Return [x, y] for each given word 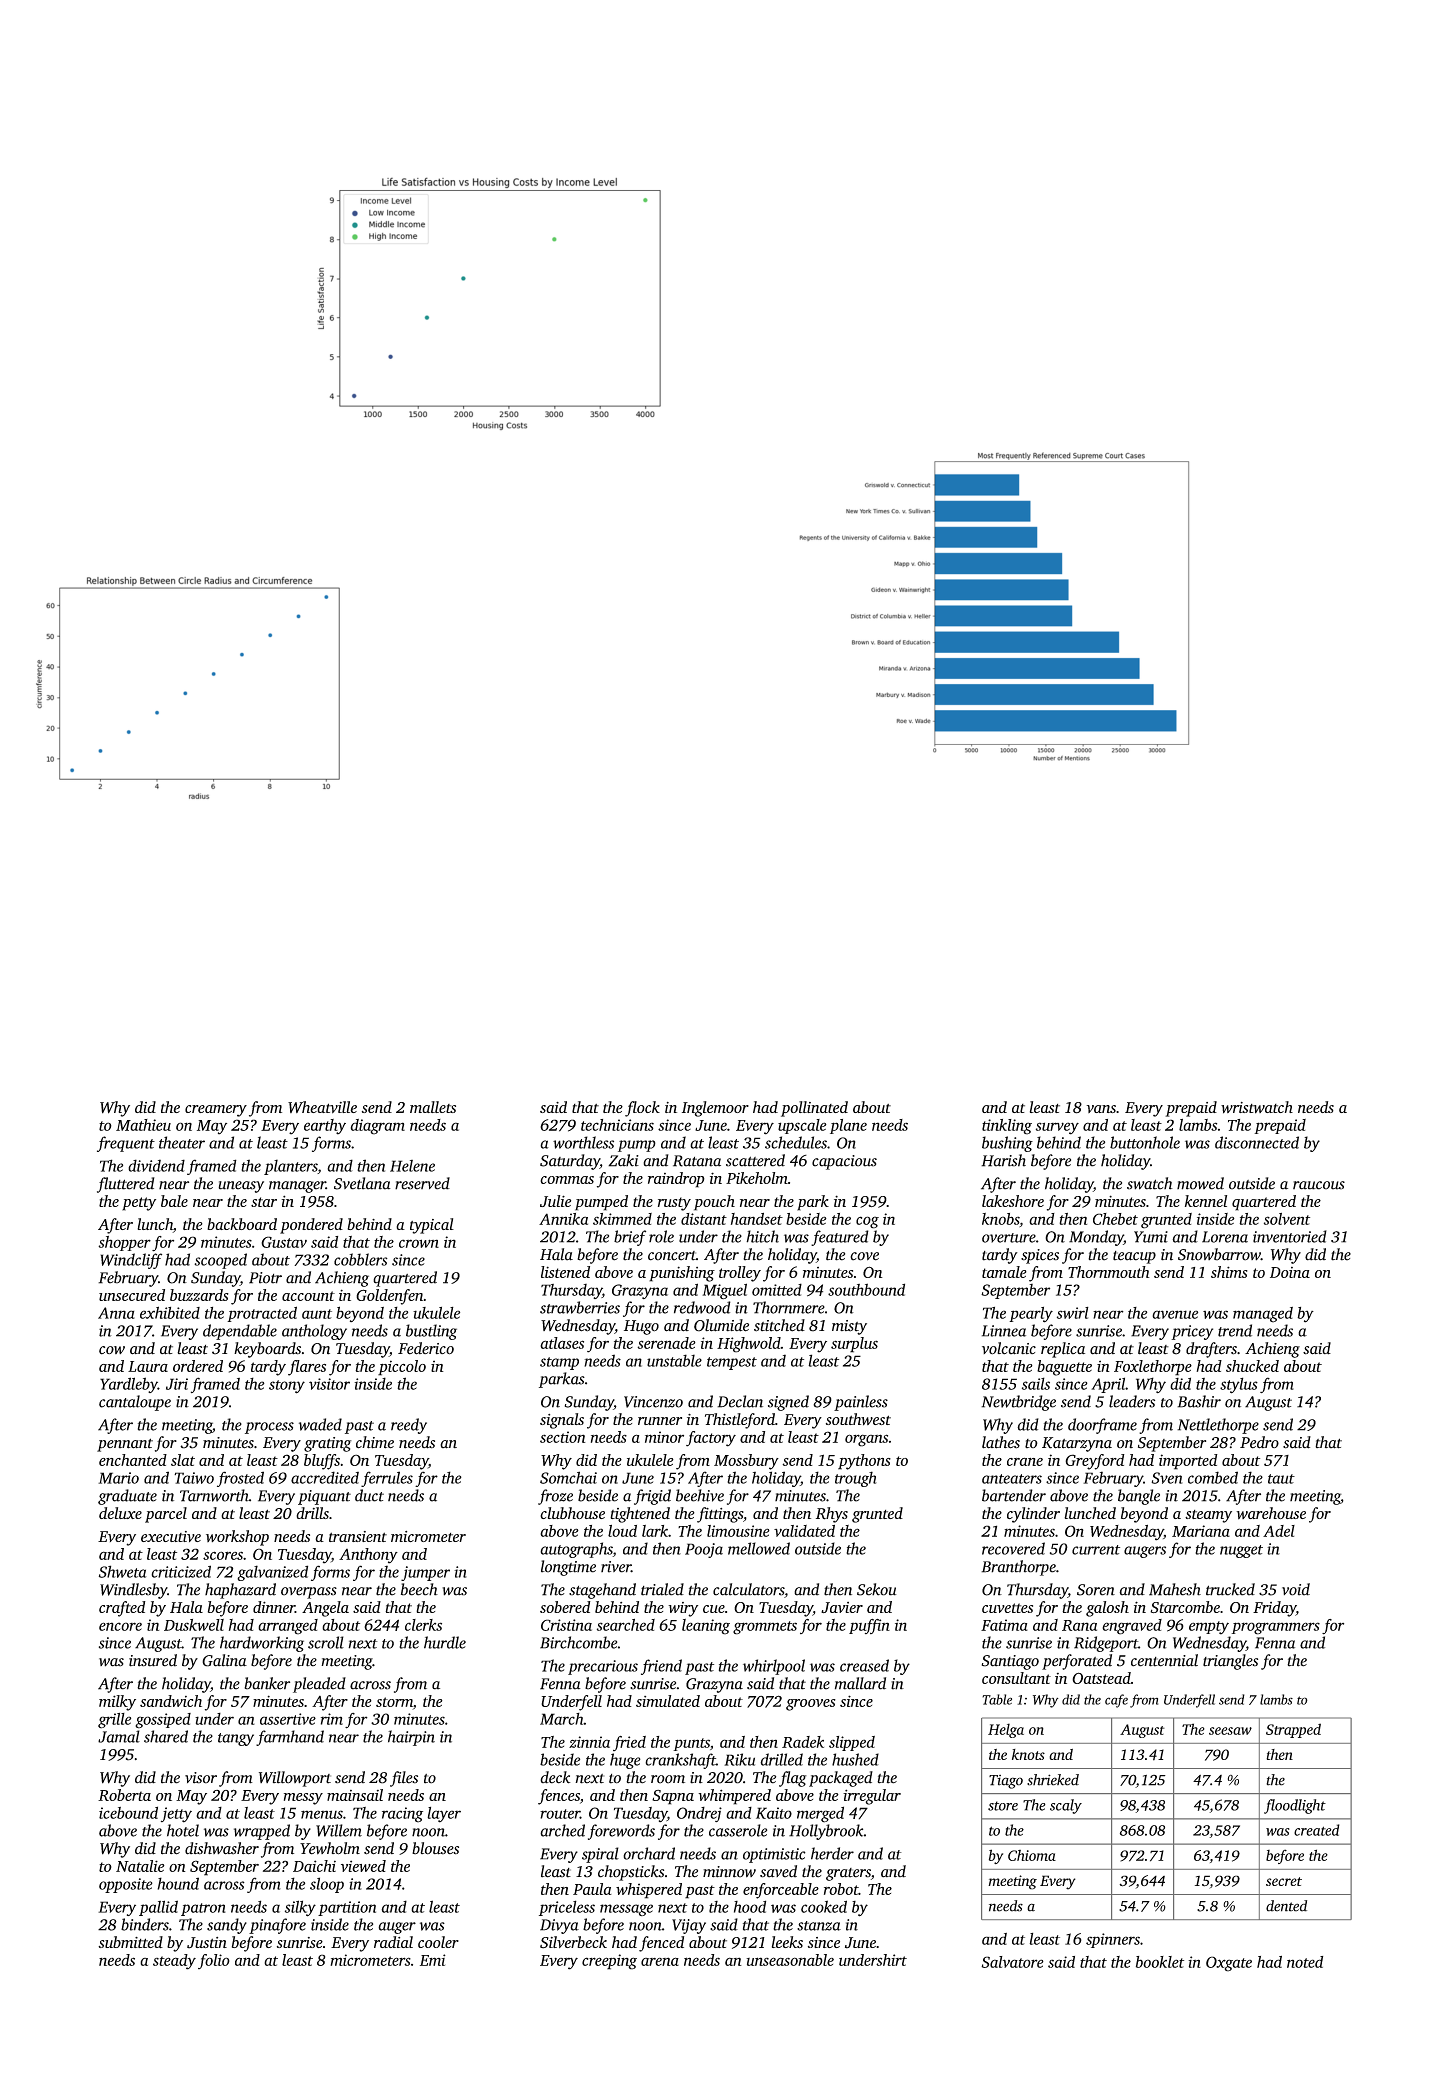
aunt [317, 1314]
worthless [583, 1142]
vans [1101, 1109]
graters [848, 1874]
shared [166, 1736]
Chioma [1032, 1855]
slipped [852, 1743]
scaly [1066, 1806]
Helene [412, 1166]
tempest [732, 1363]
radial [393, 1942]
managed [1263, 1315]
